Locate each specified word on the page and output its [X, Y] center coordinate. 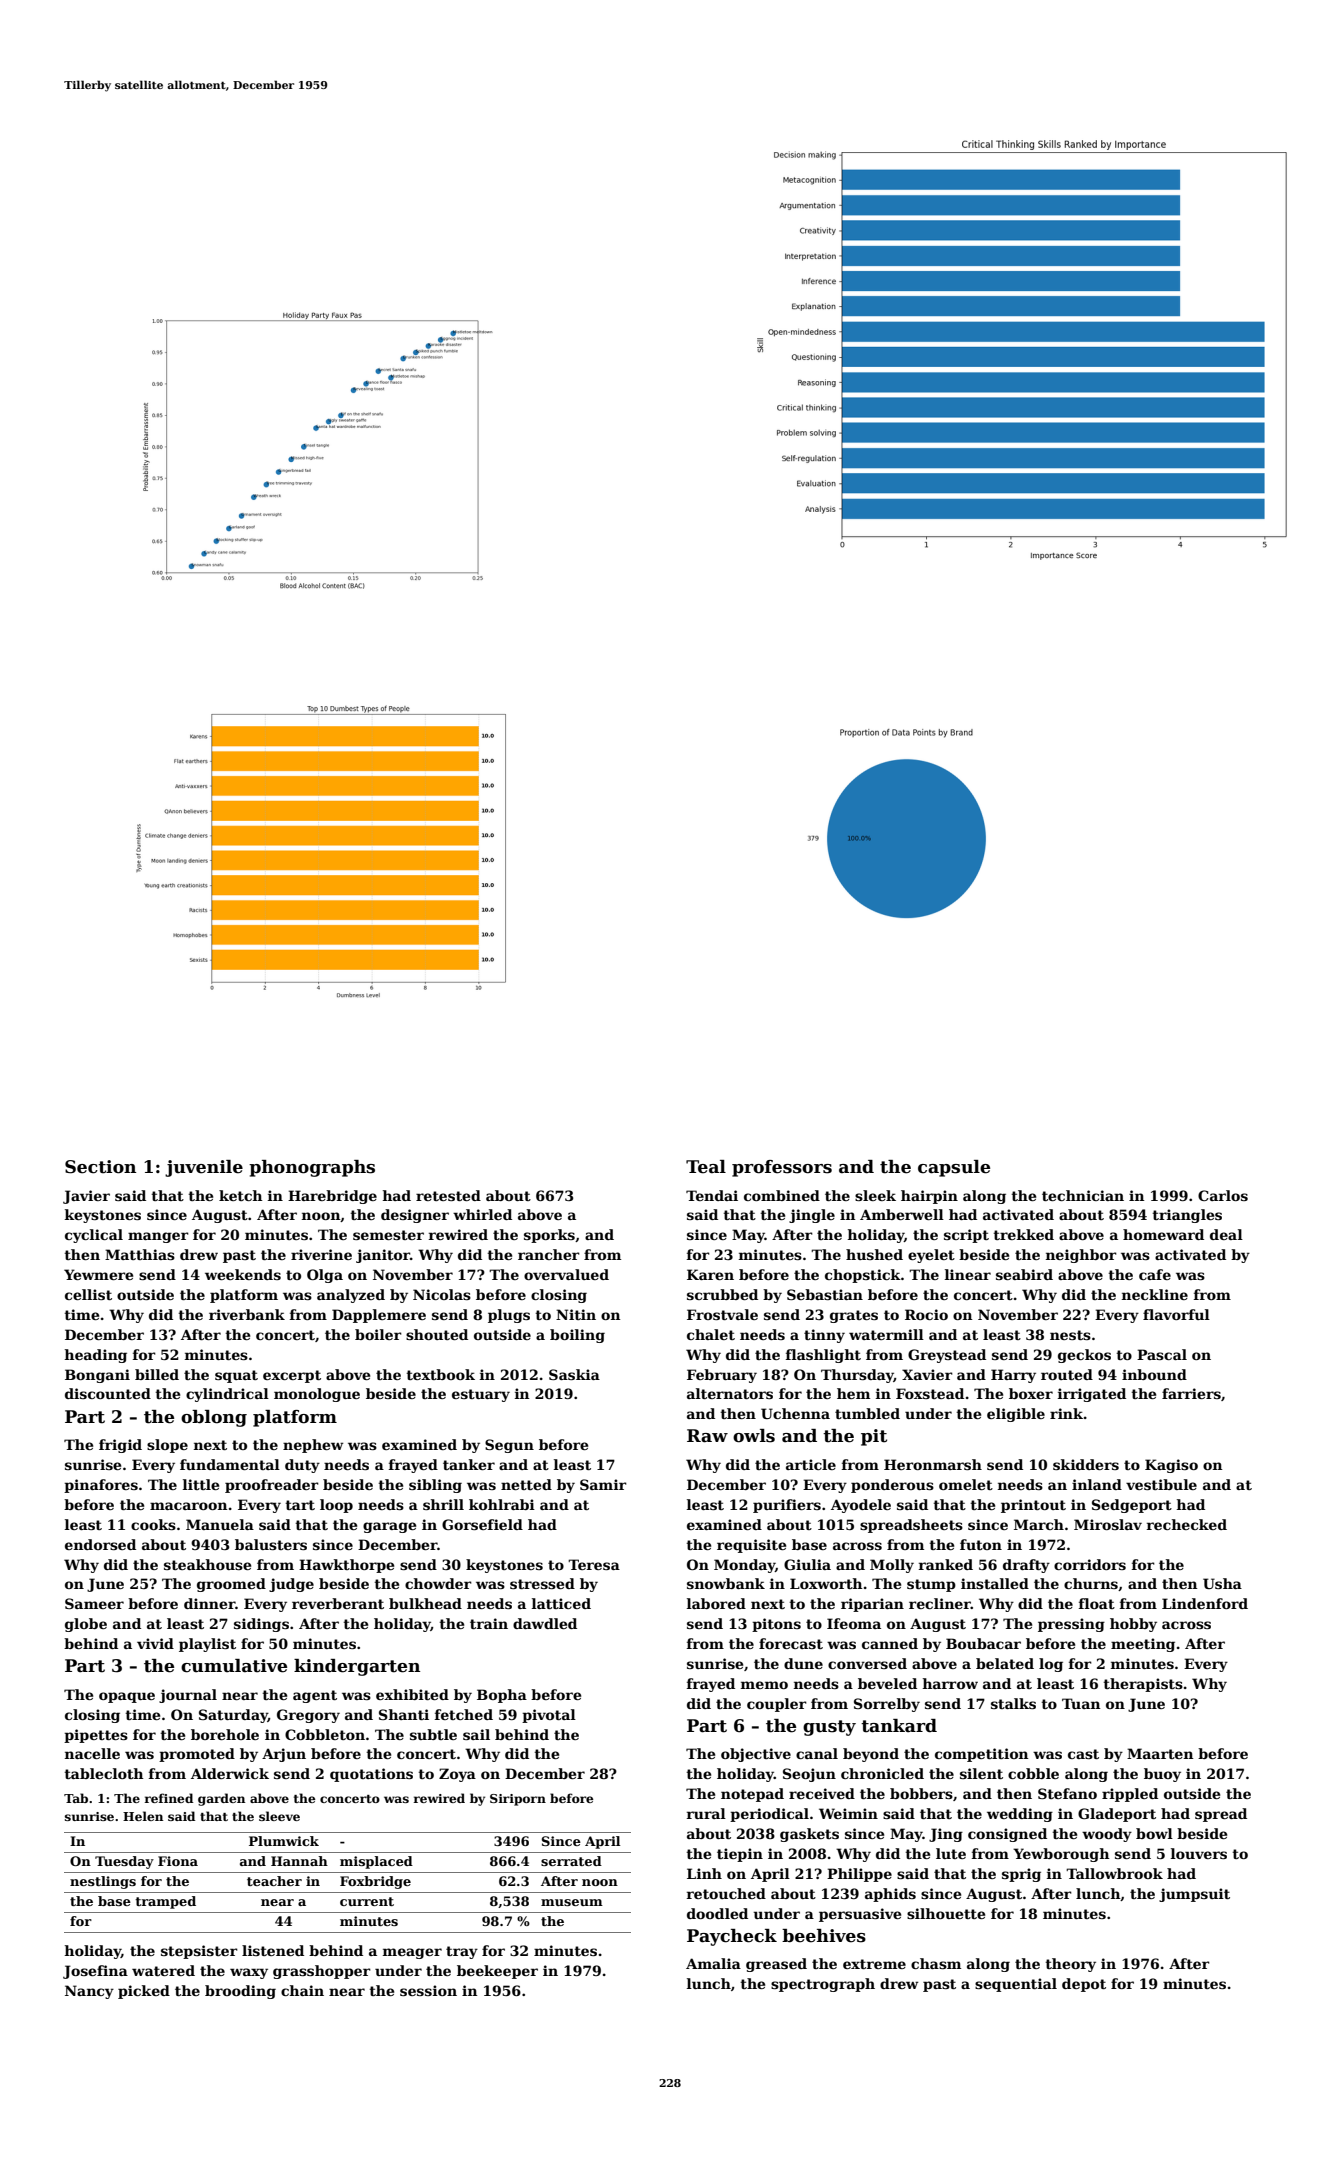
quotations [371, 1775]
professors [782, 1168]
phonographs [312, 1168]
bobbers [921, 1793]
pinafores [101, 1486]
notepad [752, 1795]
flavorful [1176, 1314]
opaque [127, 1697]
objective [756, 1755]
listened [273, 1950]
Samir [603, 1484]
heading [96, 1356]
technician [1083, 1195]
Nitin [576, 1314]
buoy [1162, 1775]
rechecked [1187, 1524]
